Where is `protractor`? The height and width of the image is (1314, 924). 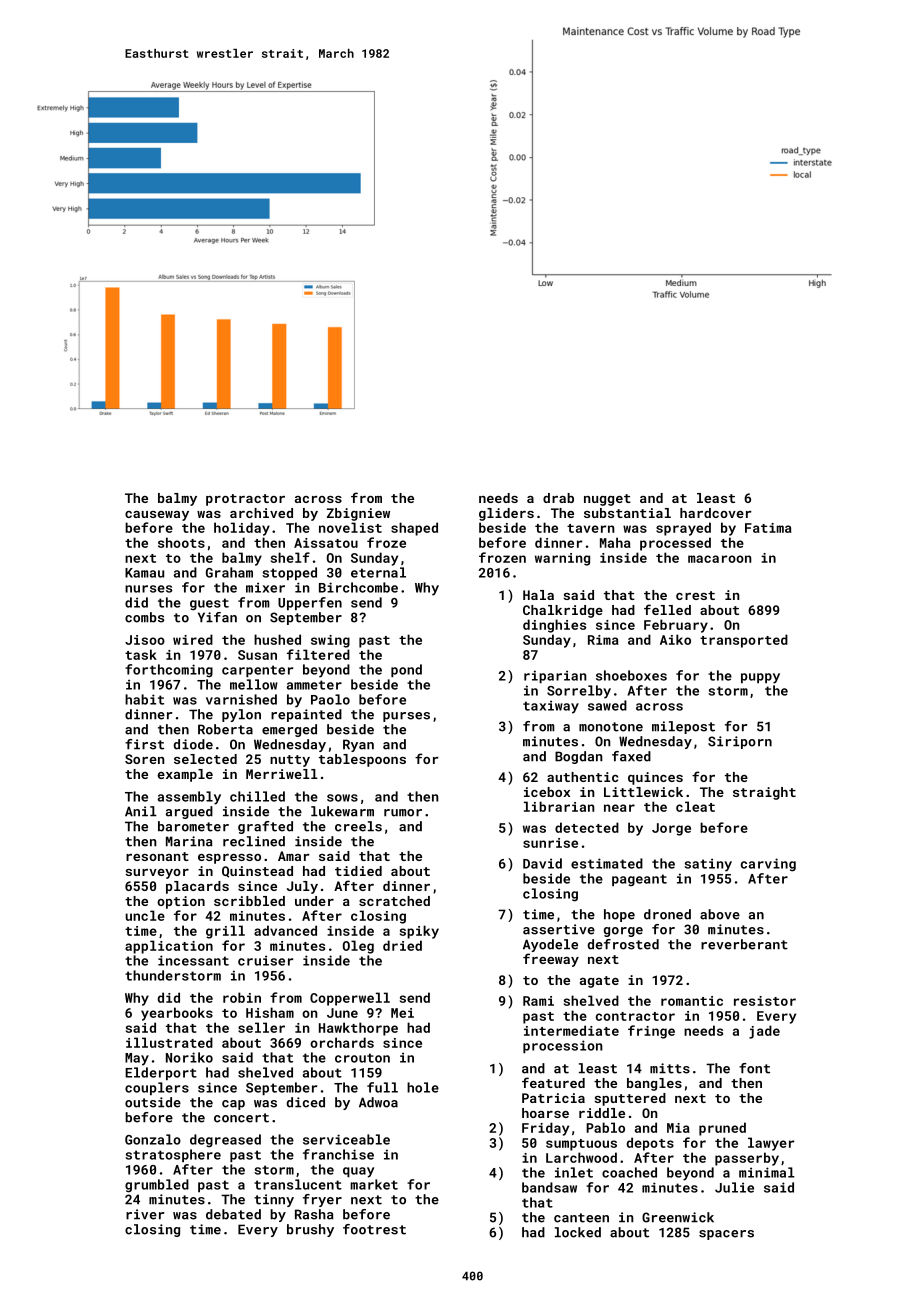 protractor is located at coordinates (245, 500).
